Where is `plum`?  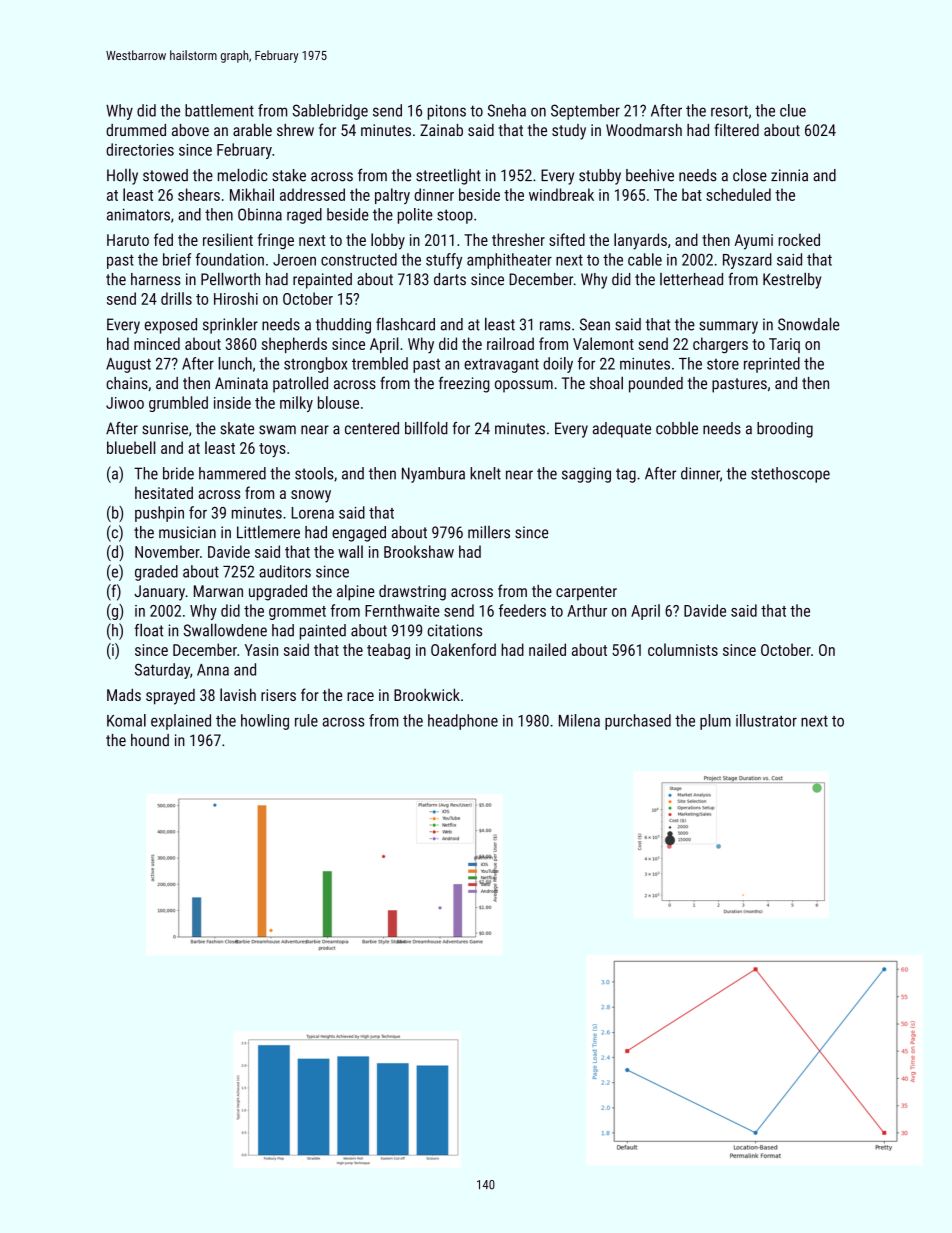
plum is located at coordinates (715, 722).
